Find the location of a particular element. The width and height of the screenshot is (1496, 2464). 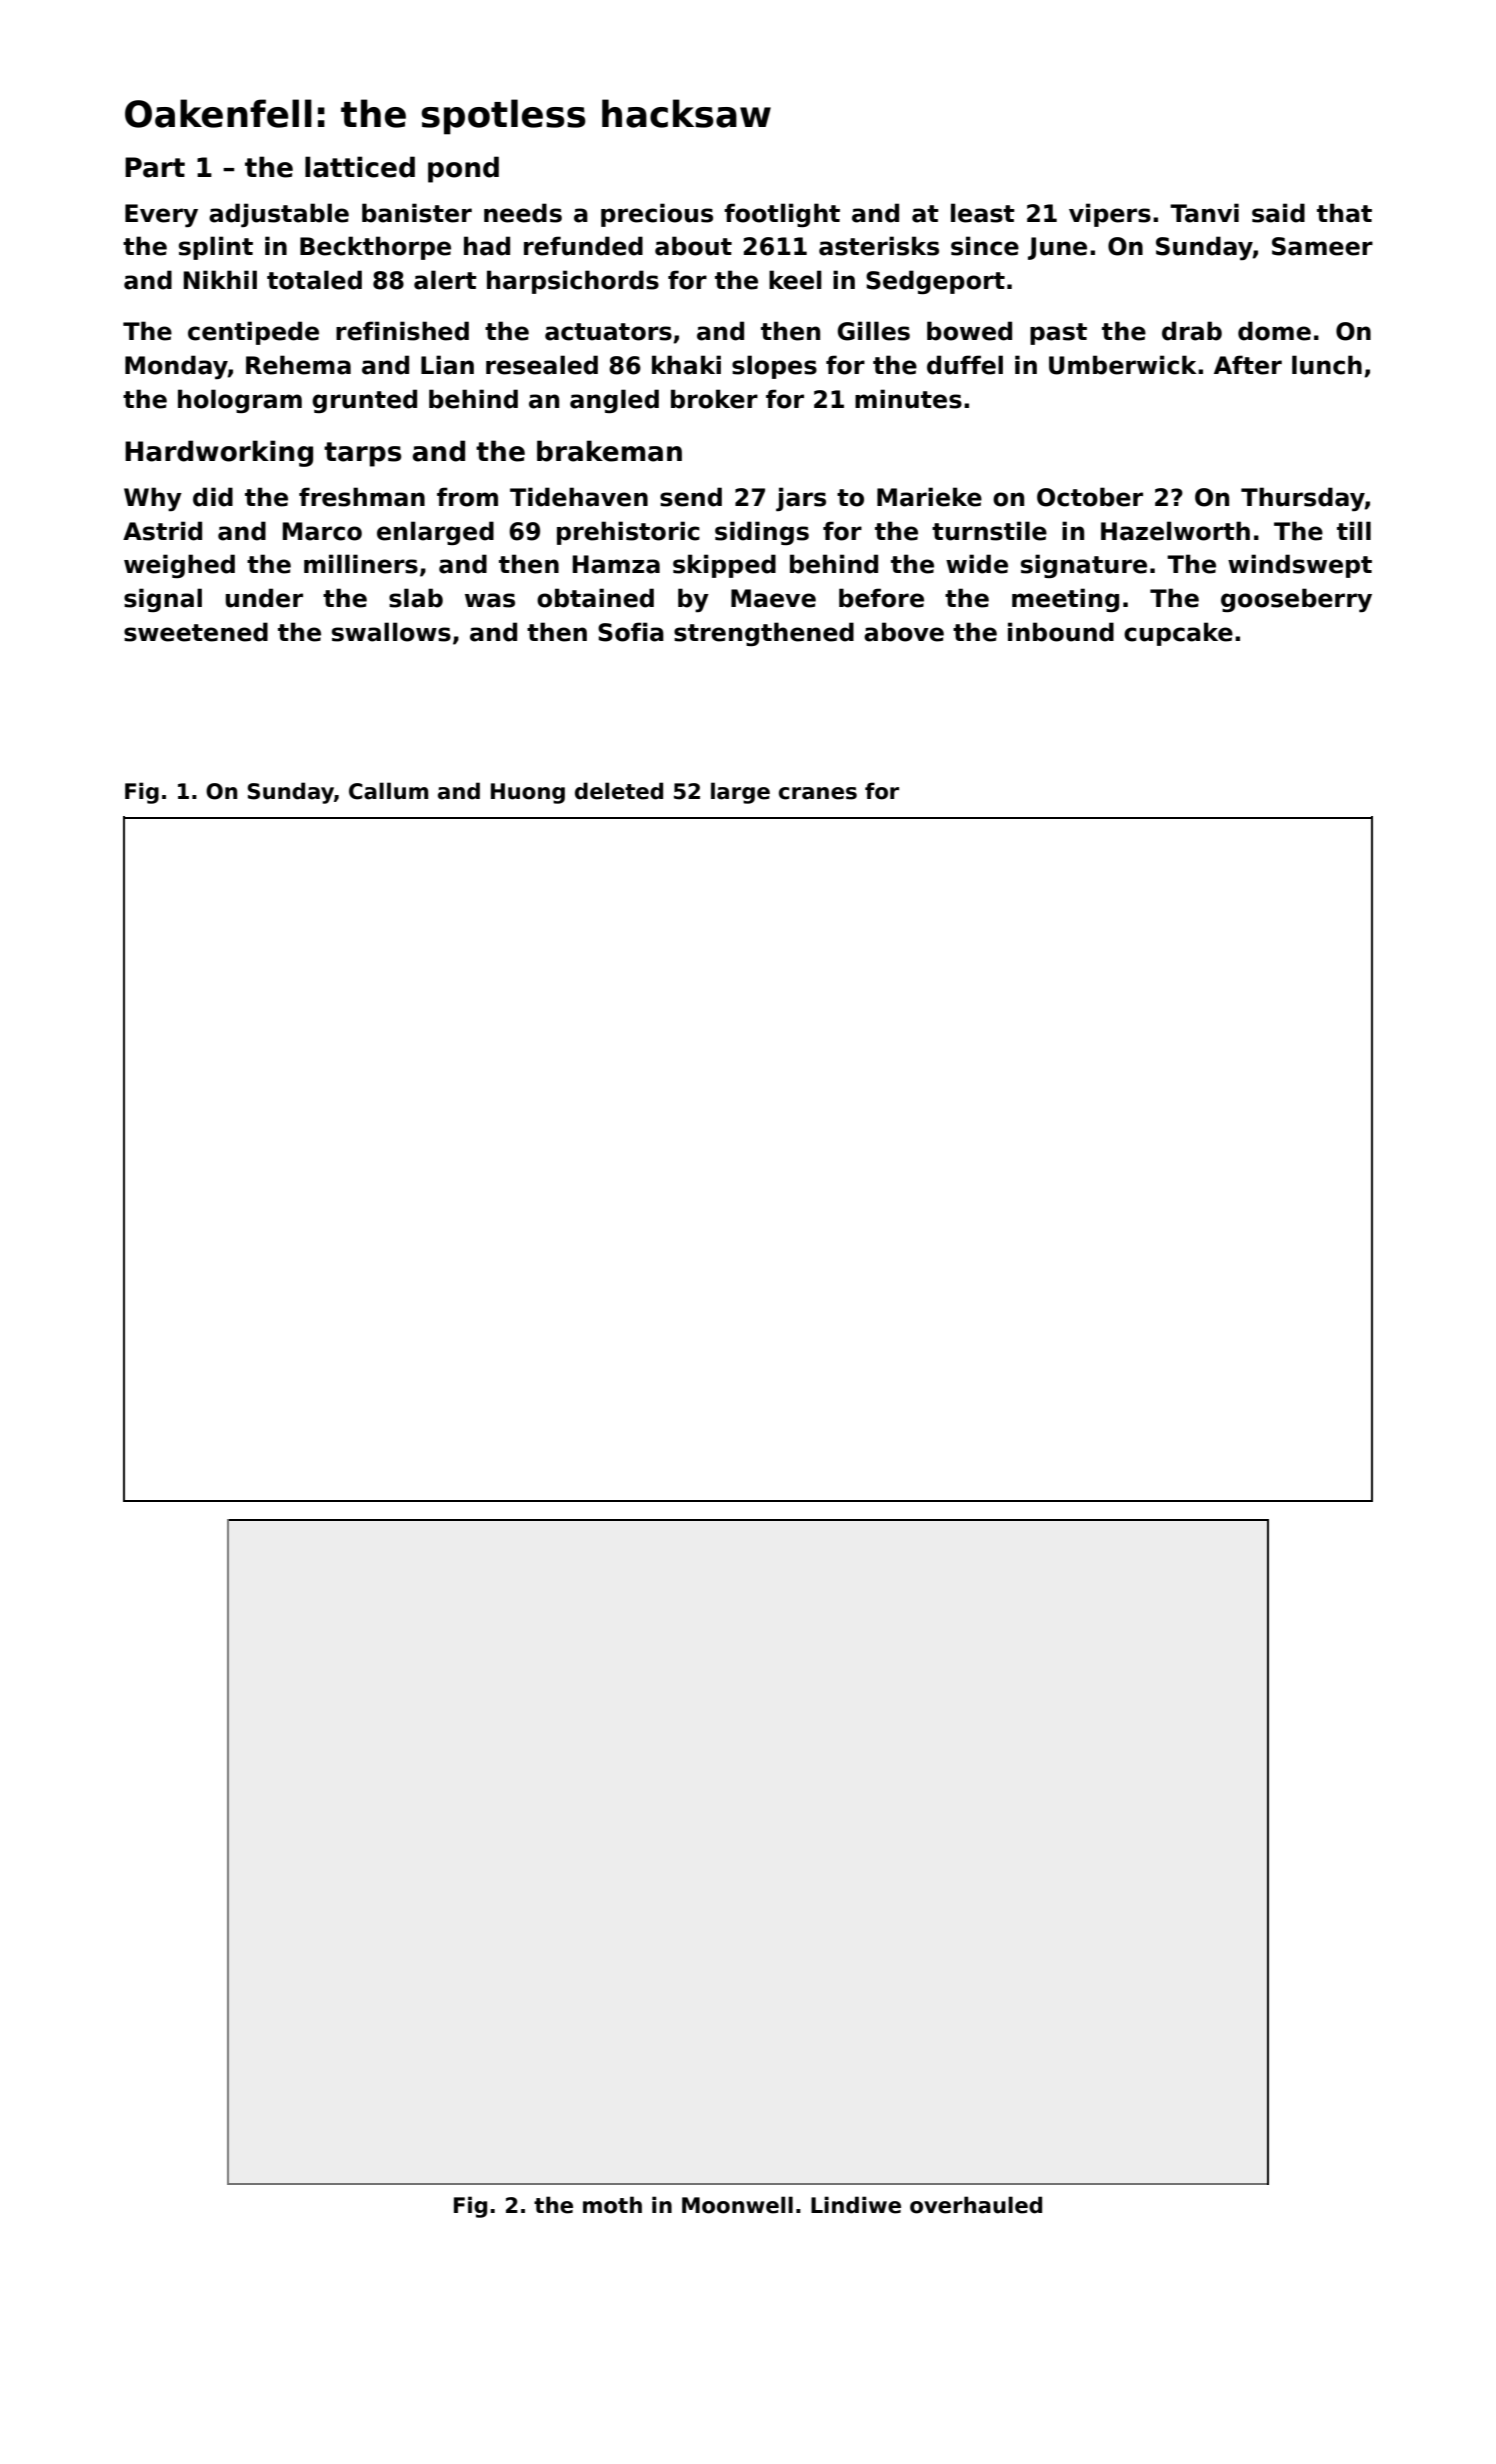

Lindiwe is located at coordinates (856, 2205).
